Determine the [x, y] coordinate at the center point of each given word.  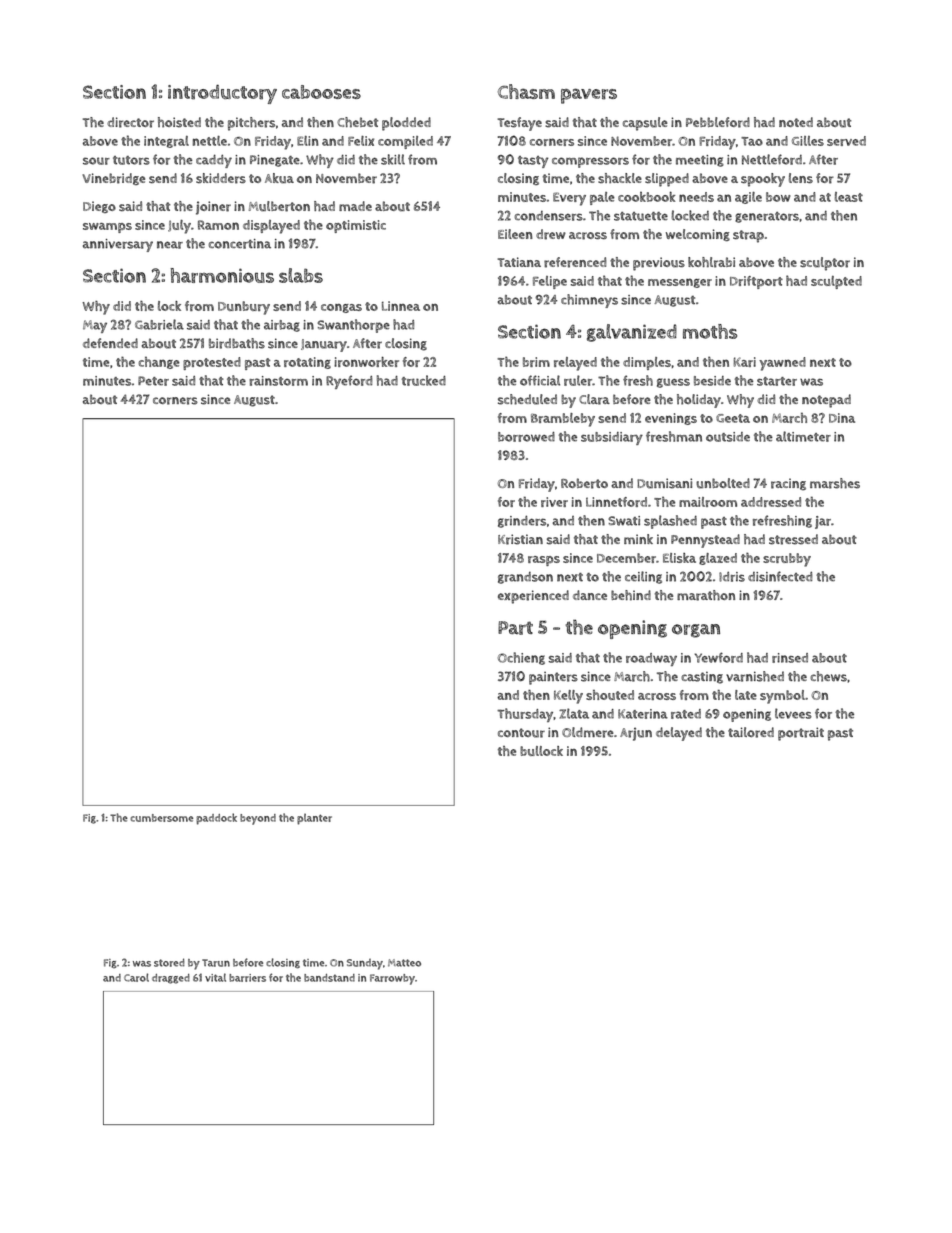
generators [767, 217]
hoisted [179, 122]
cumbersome [161, 818]
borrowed [526, 437]
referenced [575, 262]
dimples [647, 363]
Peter [153, 381]
